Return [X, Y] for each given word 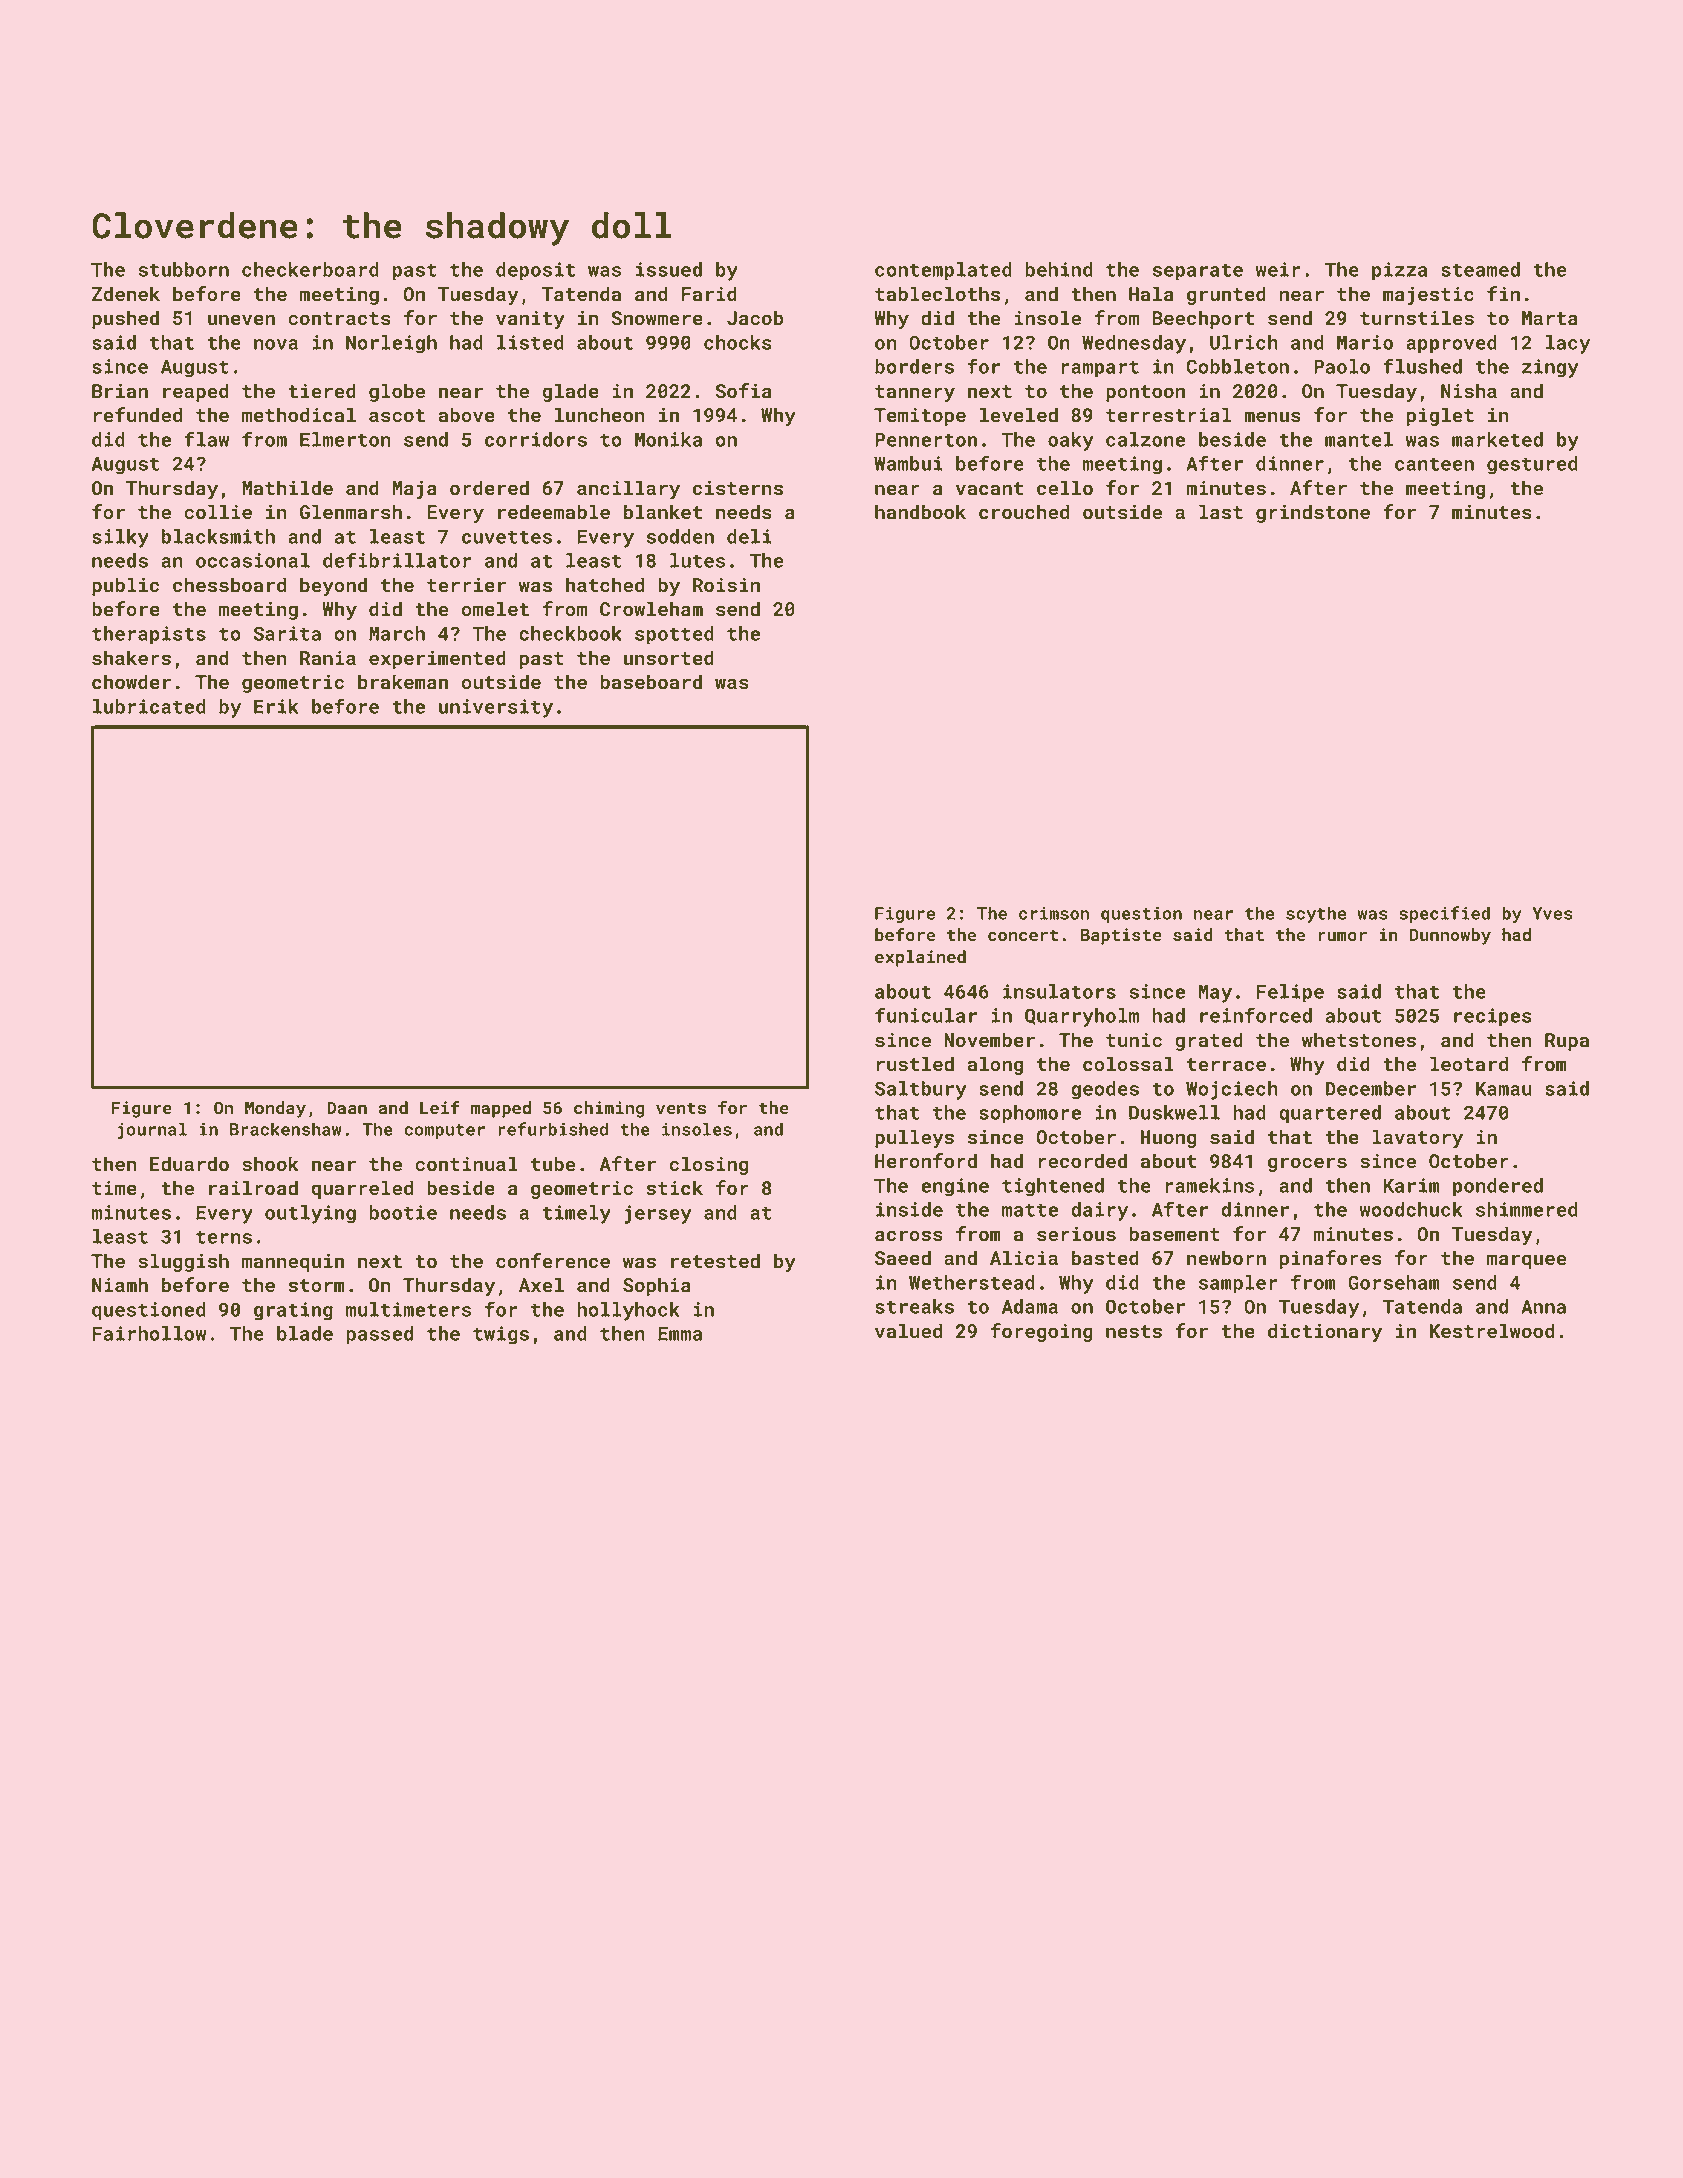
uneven [241, 319]
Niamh [120, 1284]
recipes [1493, 1017]
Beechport [1203, 319]
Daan [347, 1108]
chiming [609, 1109]
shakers [131, 657]
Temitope [920, 417]
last [1221, 511]
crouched [1024, 511]
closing [709, 1165]
